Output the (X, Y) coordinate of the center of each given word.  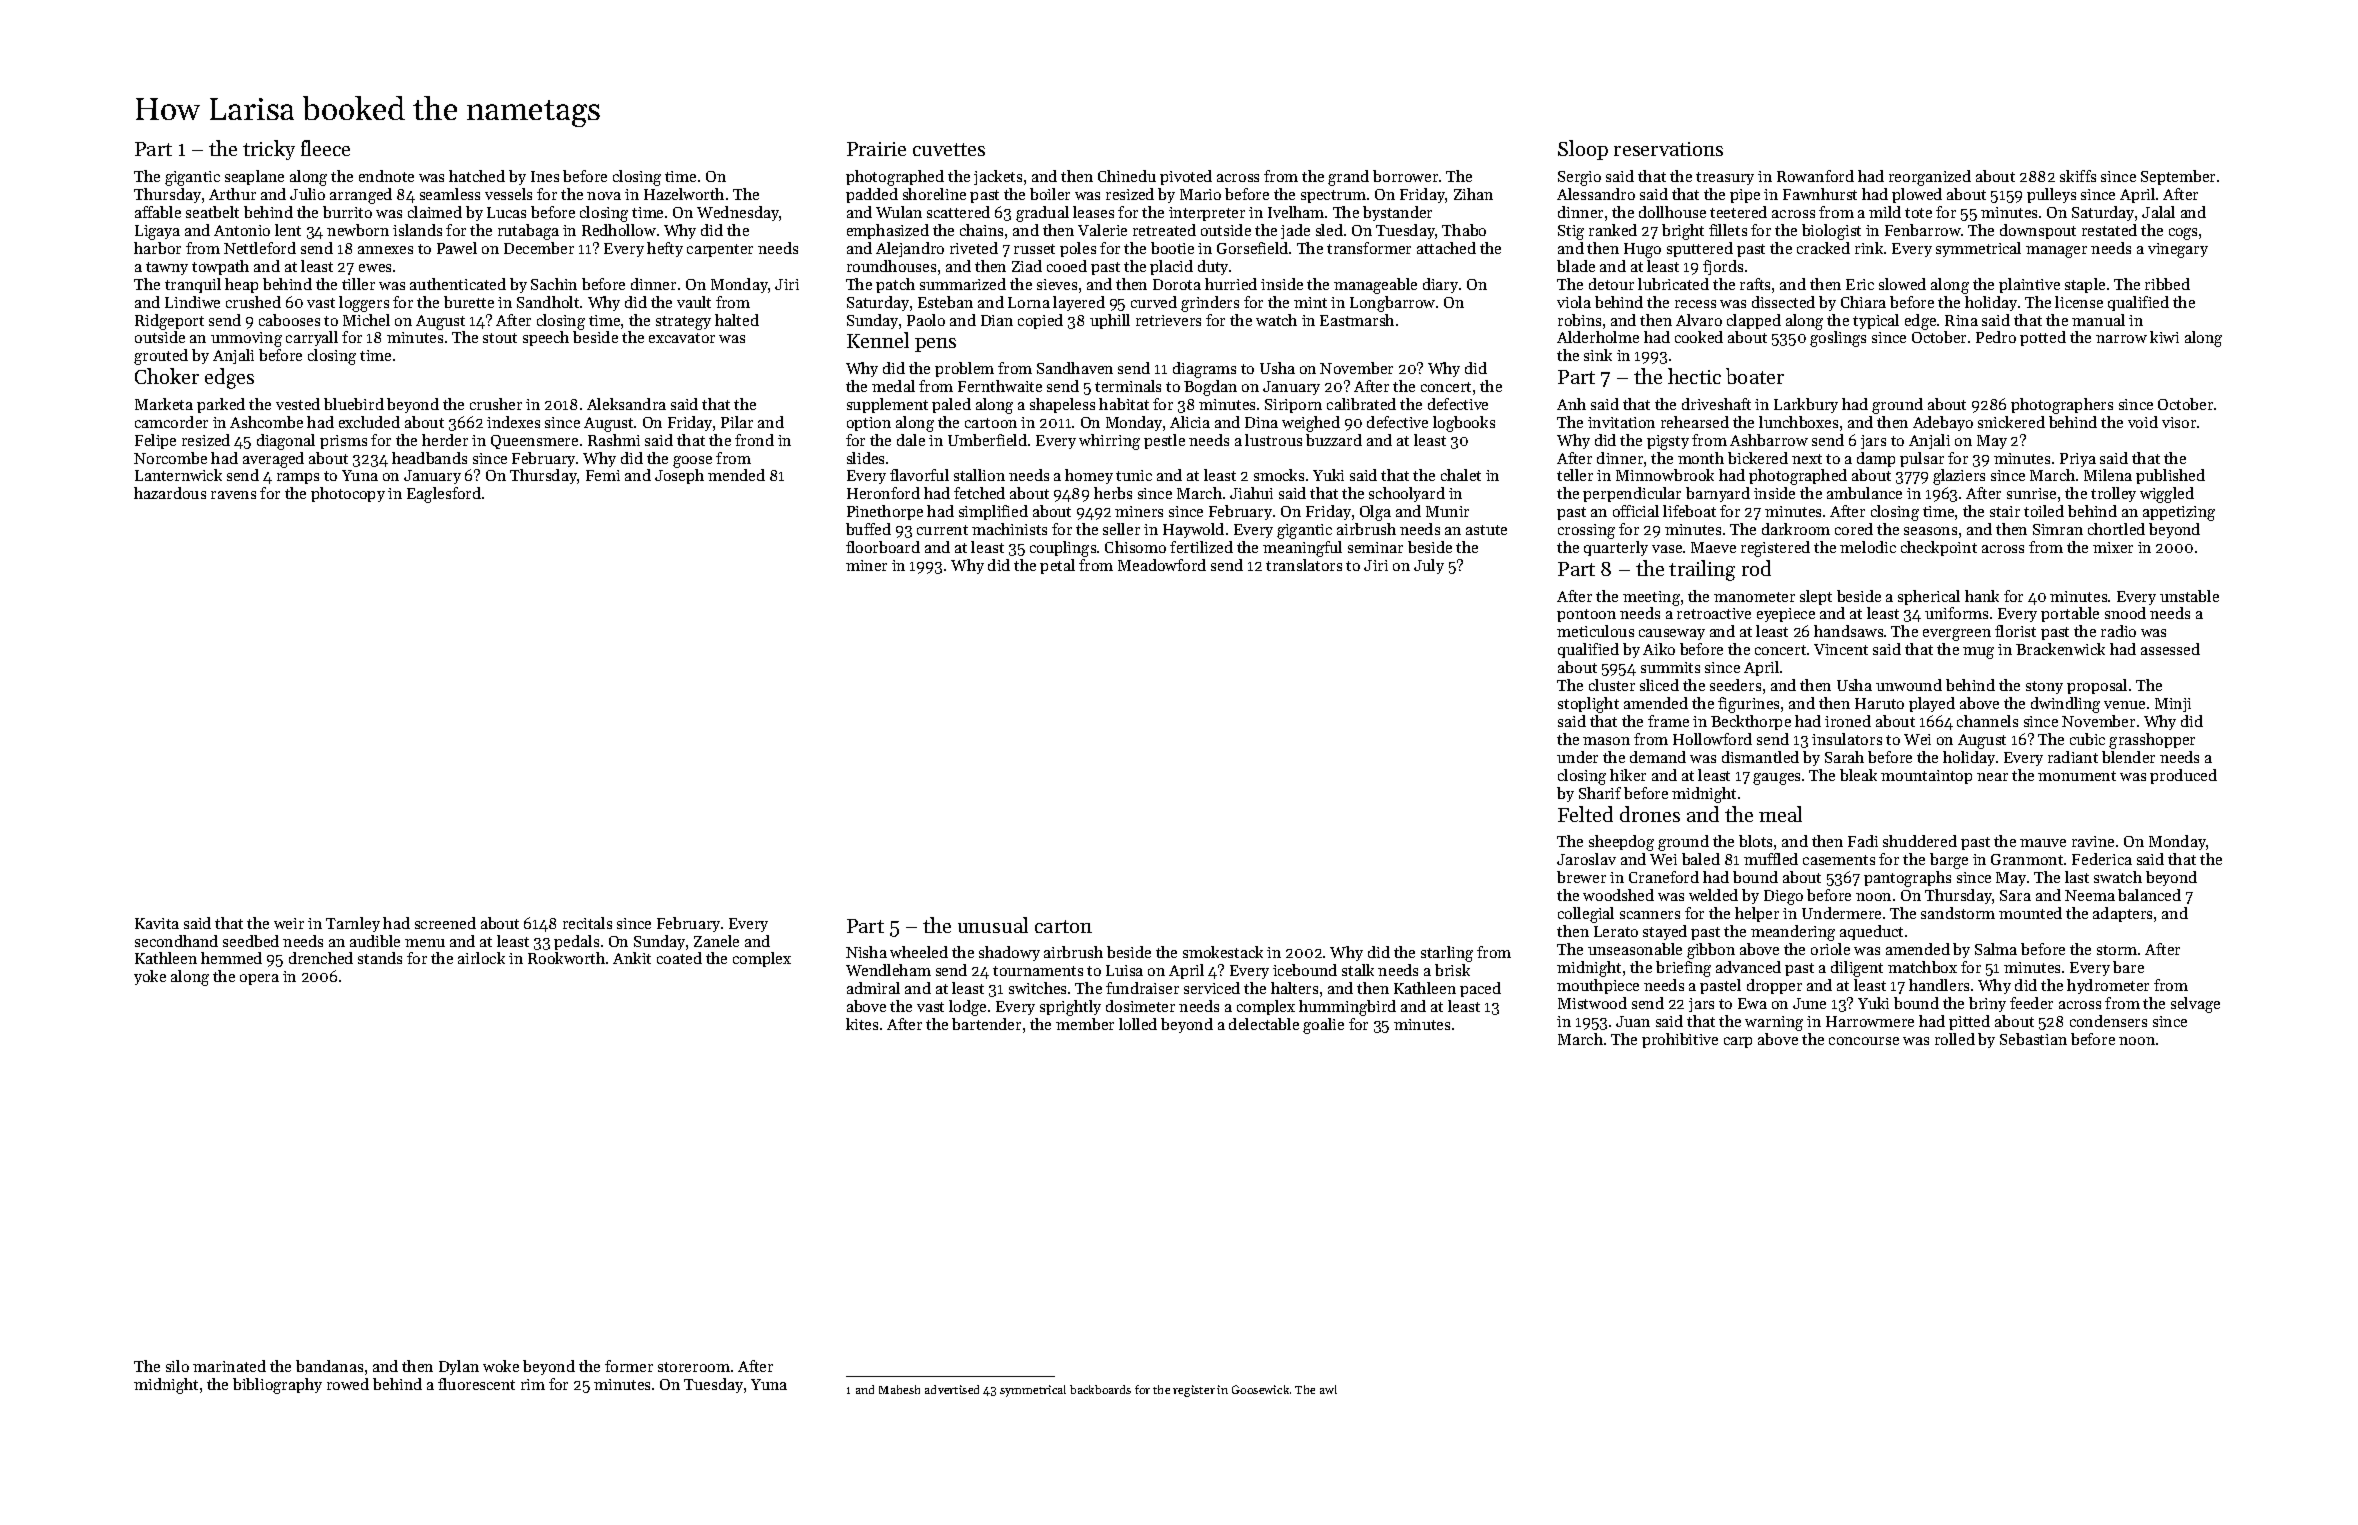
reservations (1668, 149)
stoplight (1588, 705)
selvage (2195, 1005)
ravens (233, 495)
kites (862, 1024)
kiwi (2164, 337)
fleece (325, 148)
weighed (1311, 424)
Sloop (1583, 150)
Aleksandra (626, 404)
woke (501, 1366)
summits (1670, 667)
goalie (1323, 1026)
